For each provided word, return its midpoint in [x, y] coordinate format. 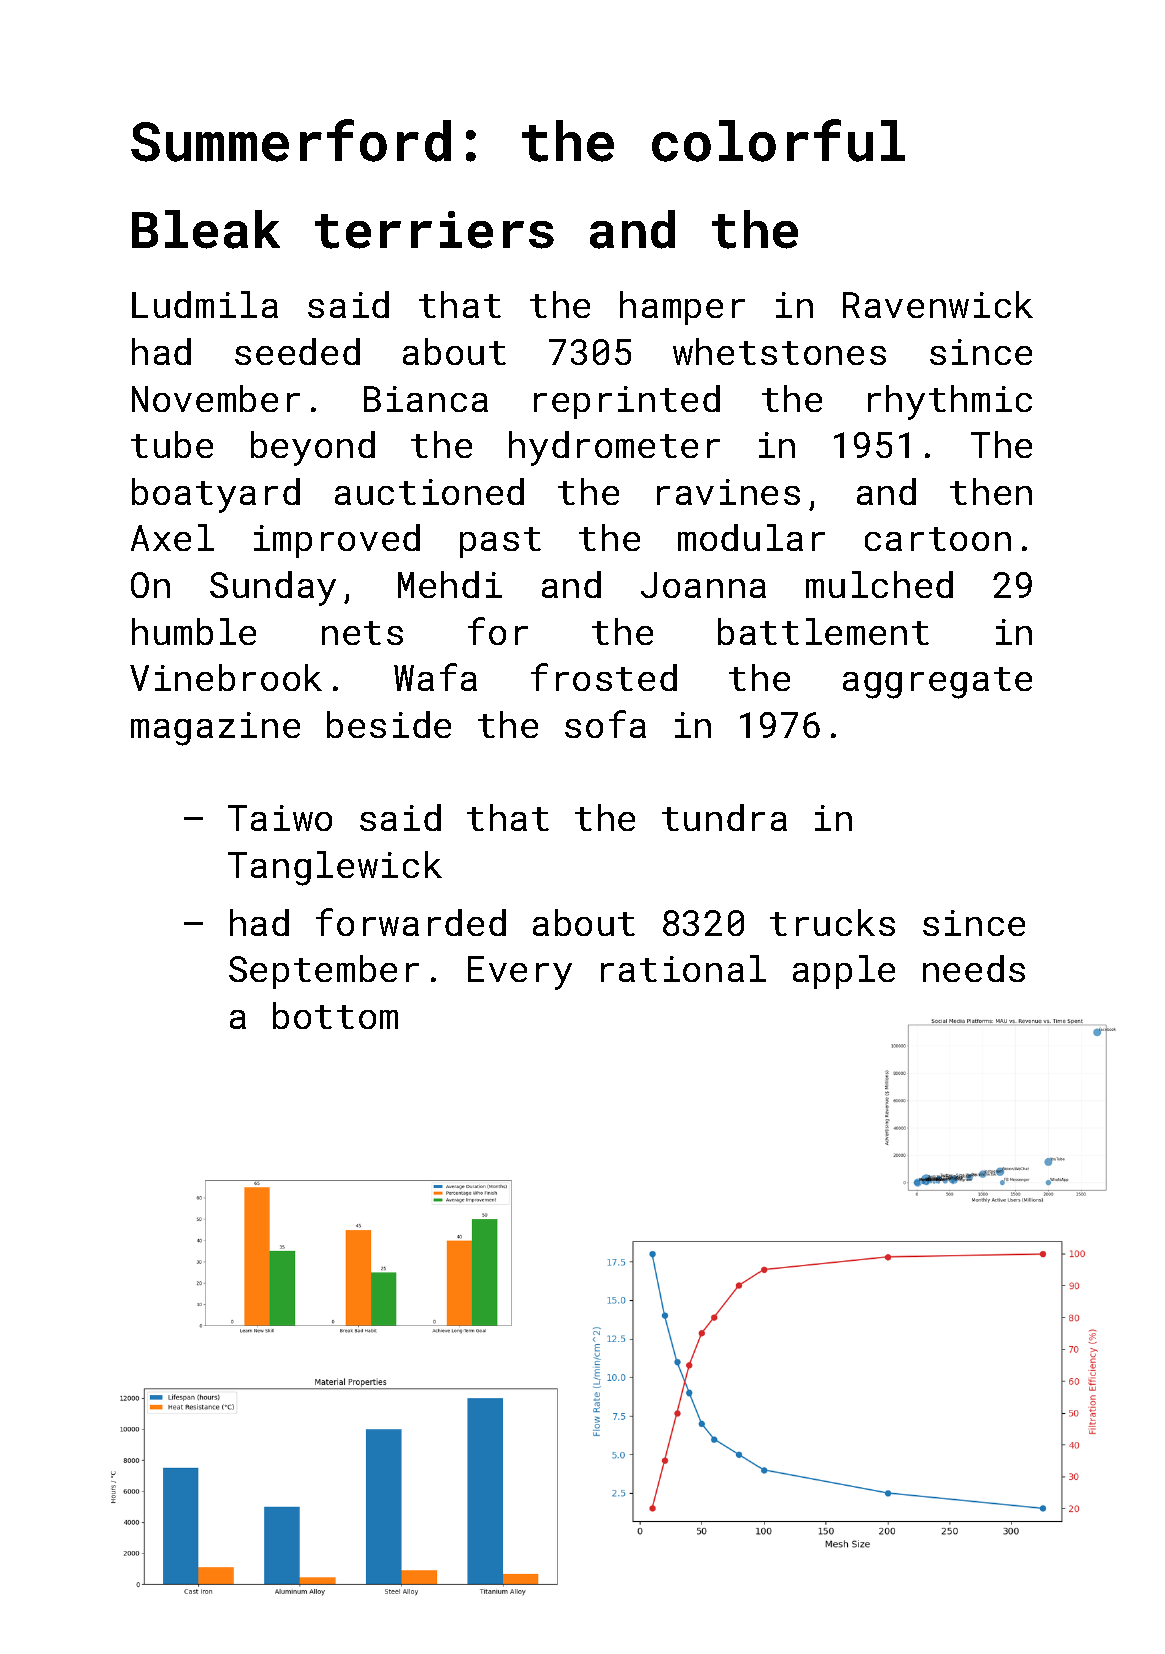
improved [337, 541]
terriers [434, 230]
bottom [335, 1015]
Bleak [206, 229]
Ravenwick [938, 304]
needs [974, 968]
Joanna [703, 585]
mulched [879, 584]
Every [520, 973]
